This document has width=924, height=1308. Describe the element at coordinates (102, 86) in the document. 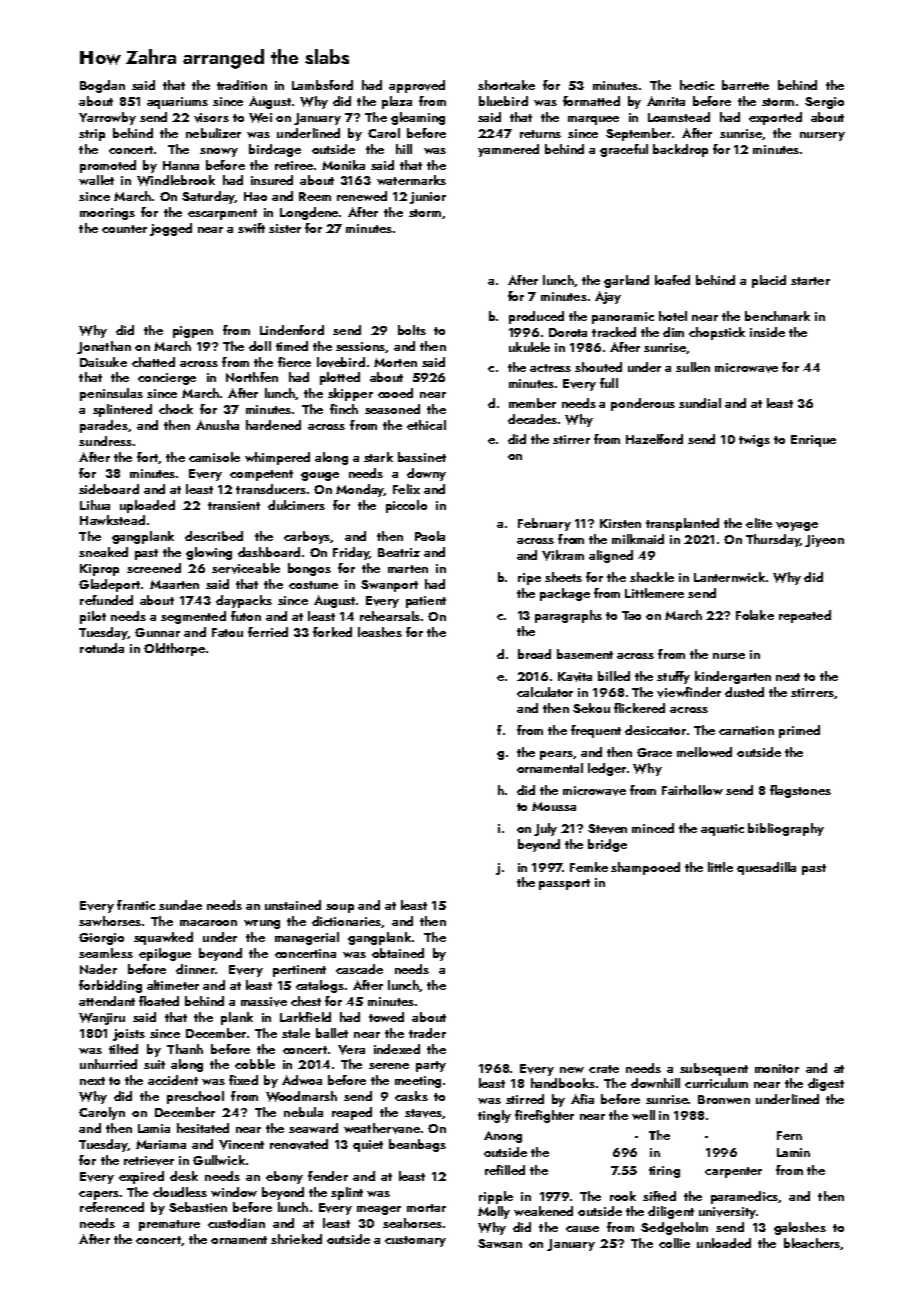

I see `Bogdan` at that location.
